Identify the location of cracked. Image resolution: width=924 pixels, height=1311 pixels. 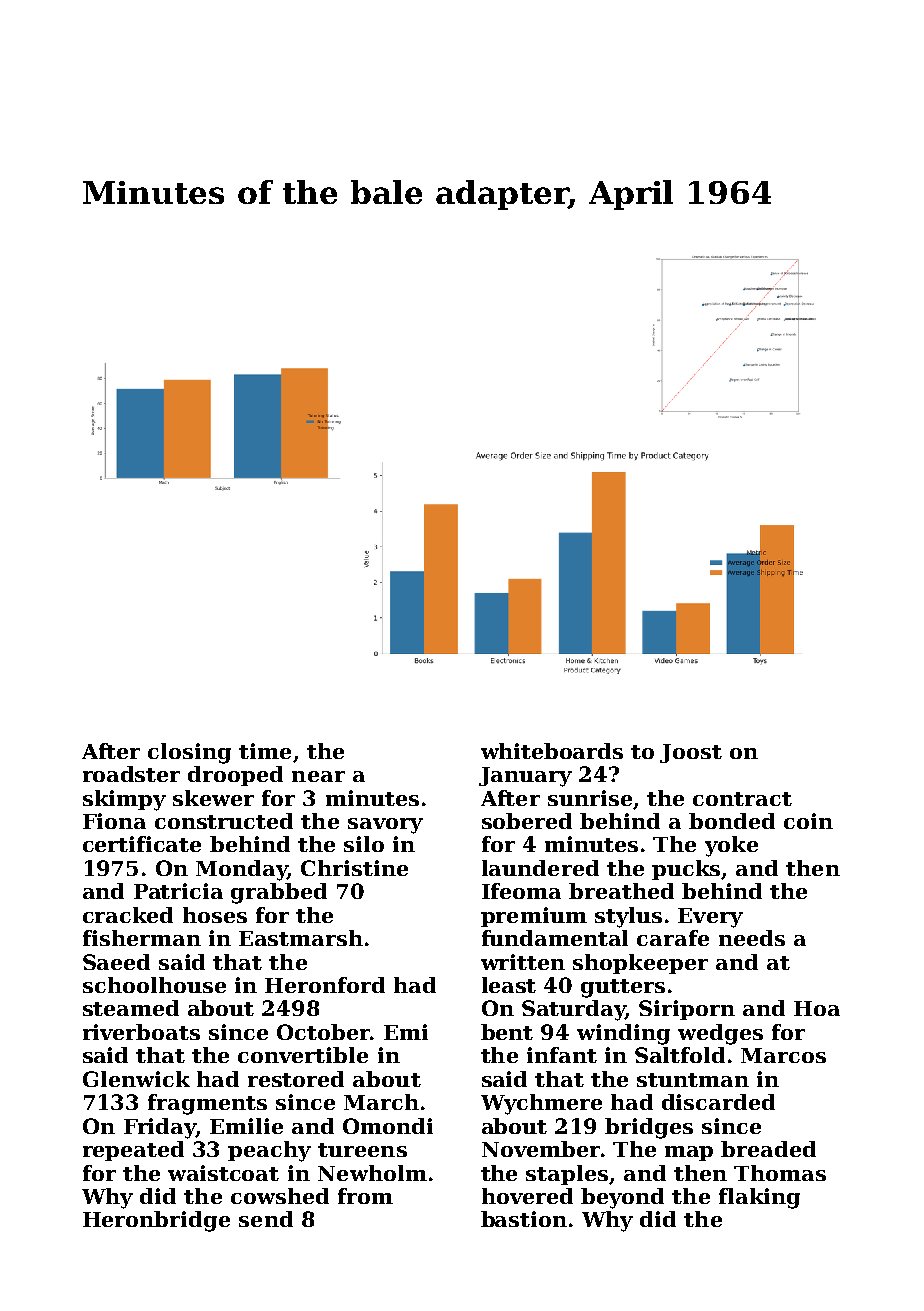
(128, 915).
